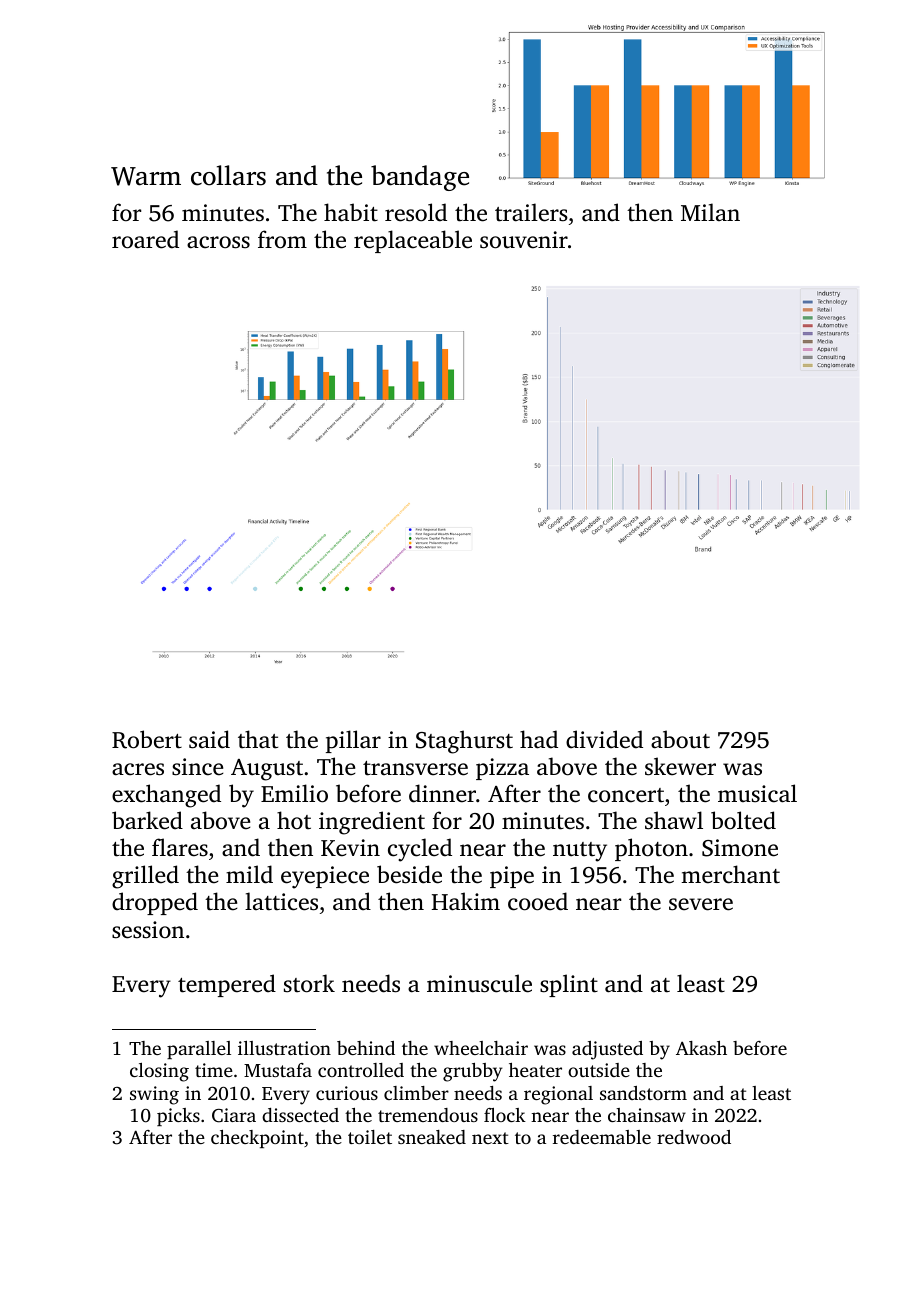  What do you see at coordinates (146, 176) in the screenshot?
I see `Warm` at bounding box center [146, 176].
